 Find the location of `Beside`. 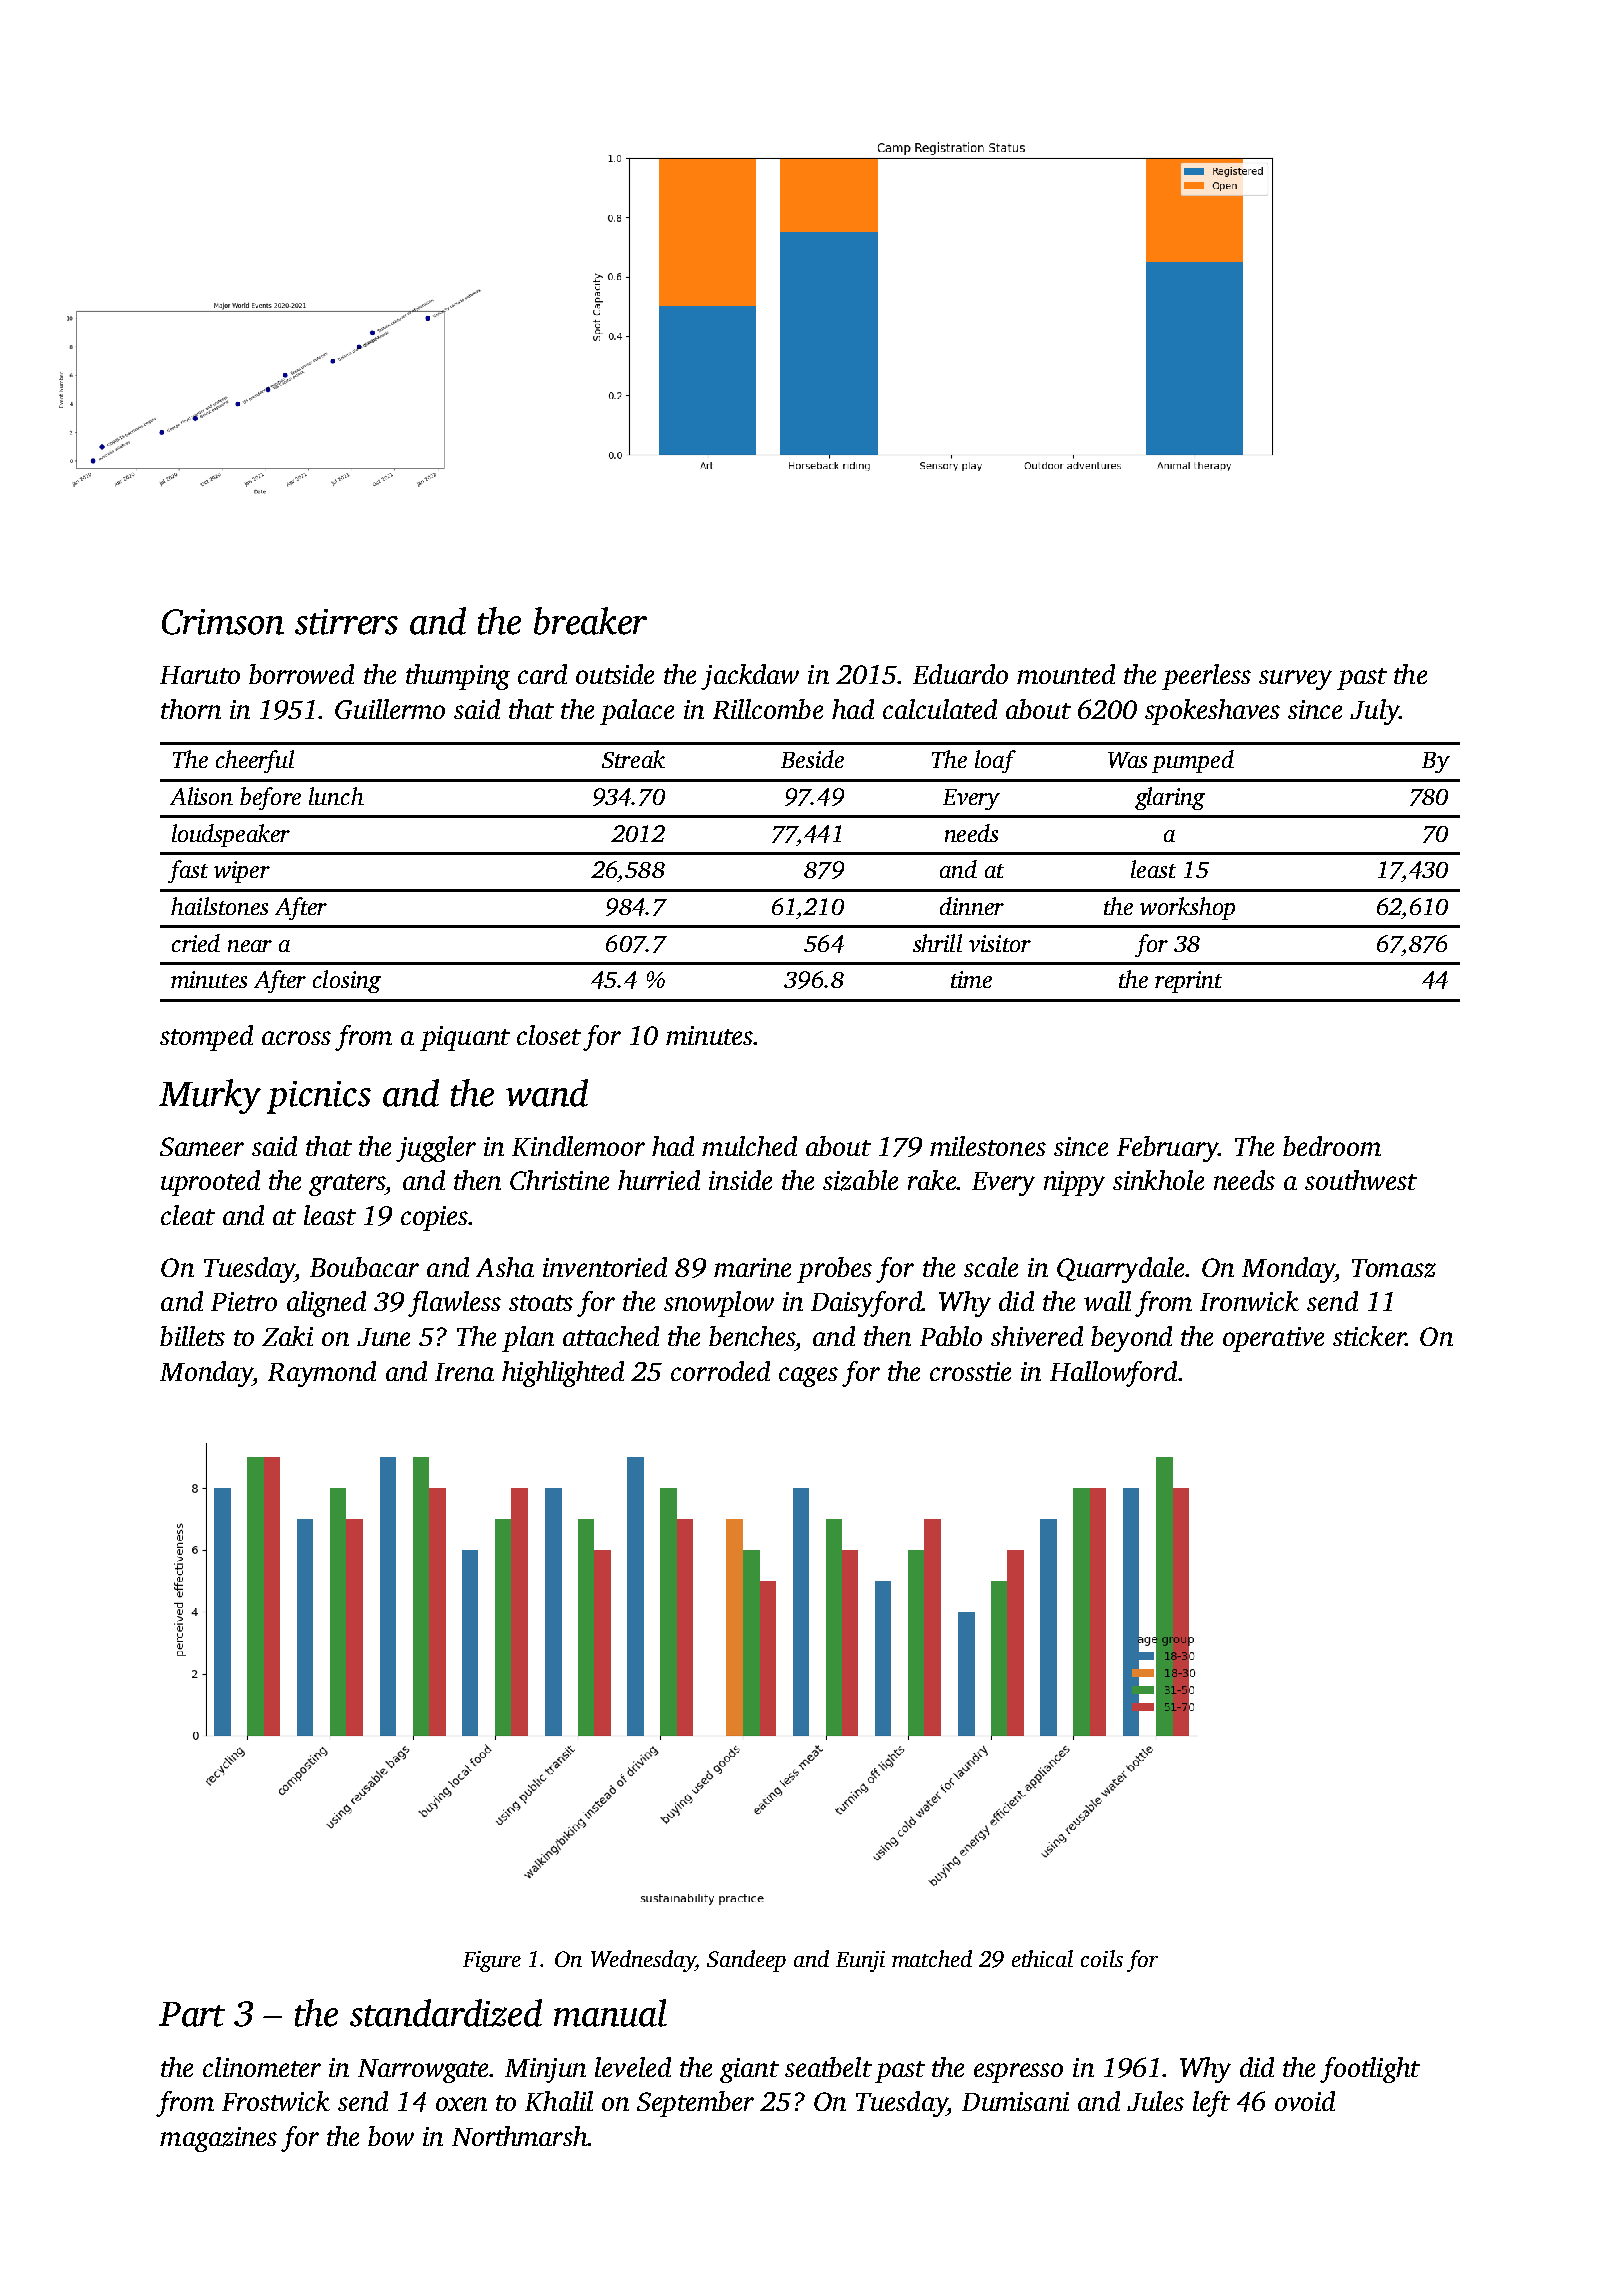

Beside is located at coordinates (812, 759).
